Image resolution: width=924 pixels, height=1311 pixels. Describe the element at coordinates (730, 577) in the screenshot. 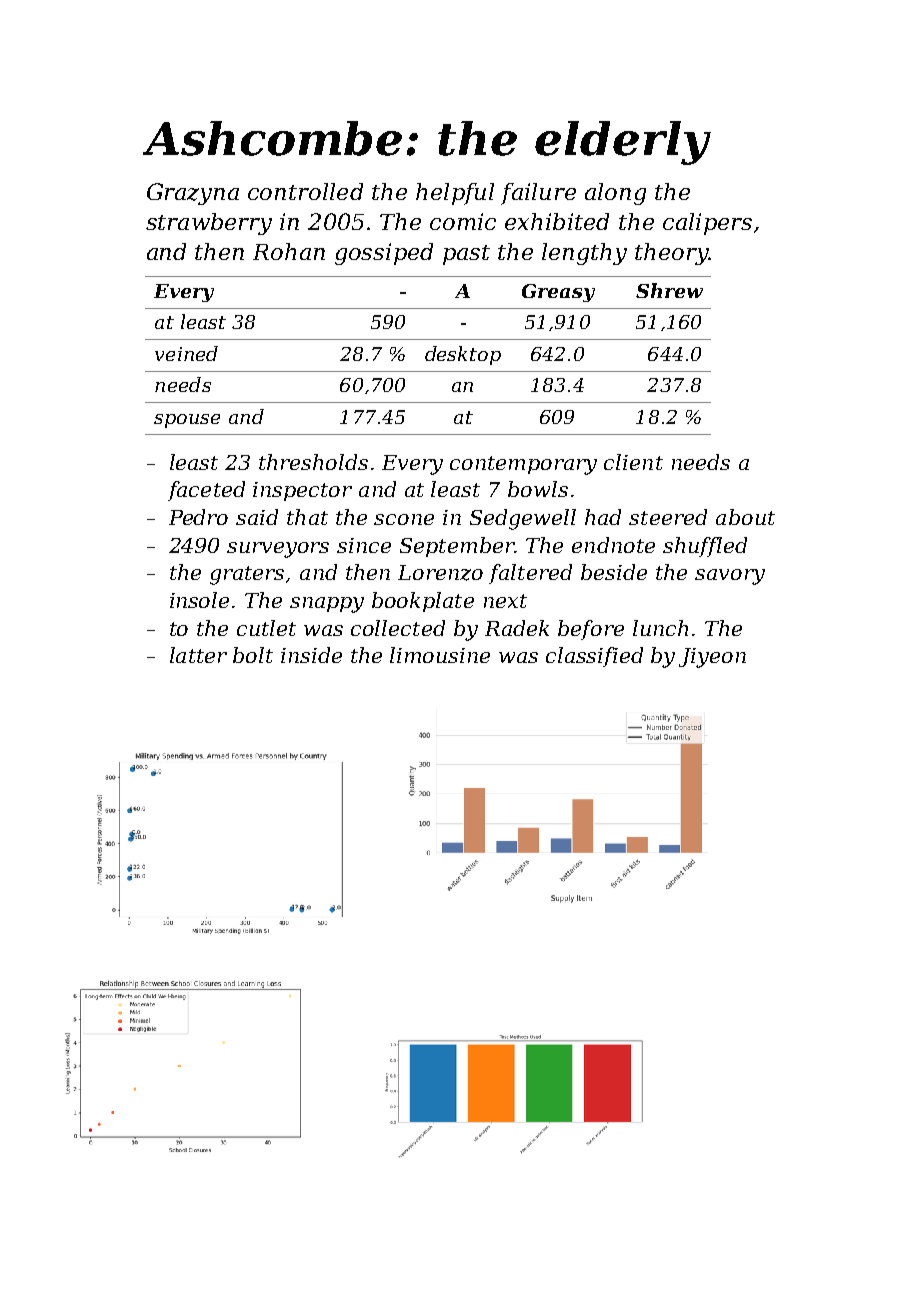

I see `savory` at that location.
